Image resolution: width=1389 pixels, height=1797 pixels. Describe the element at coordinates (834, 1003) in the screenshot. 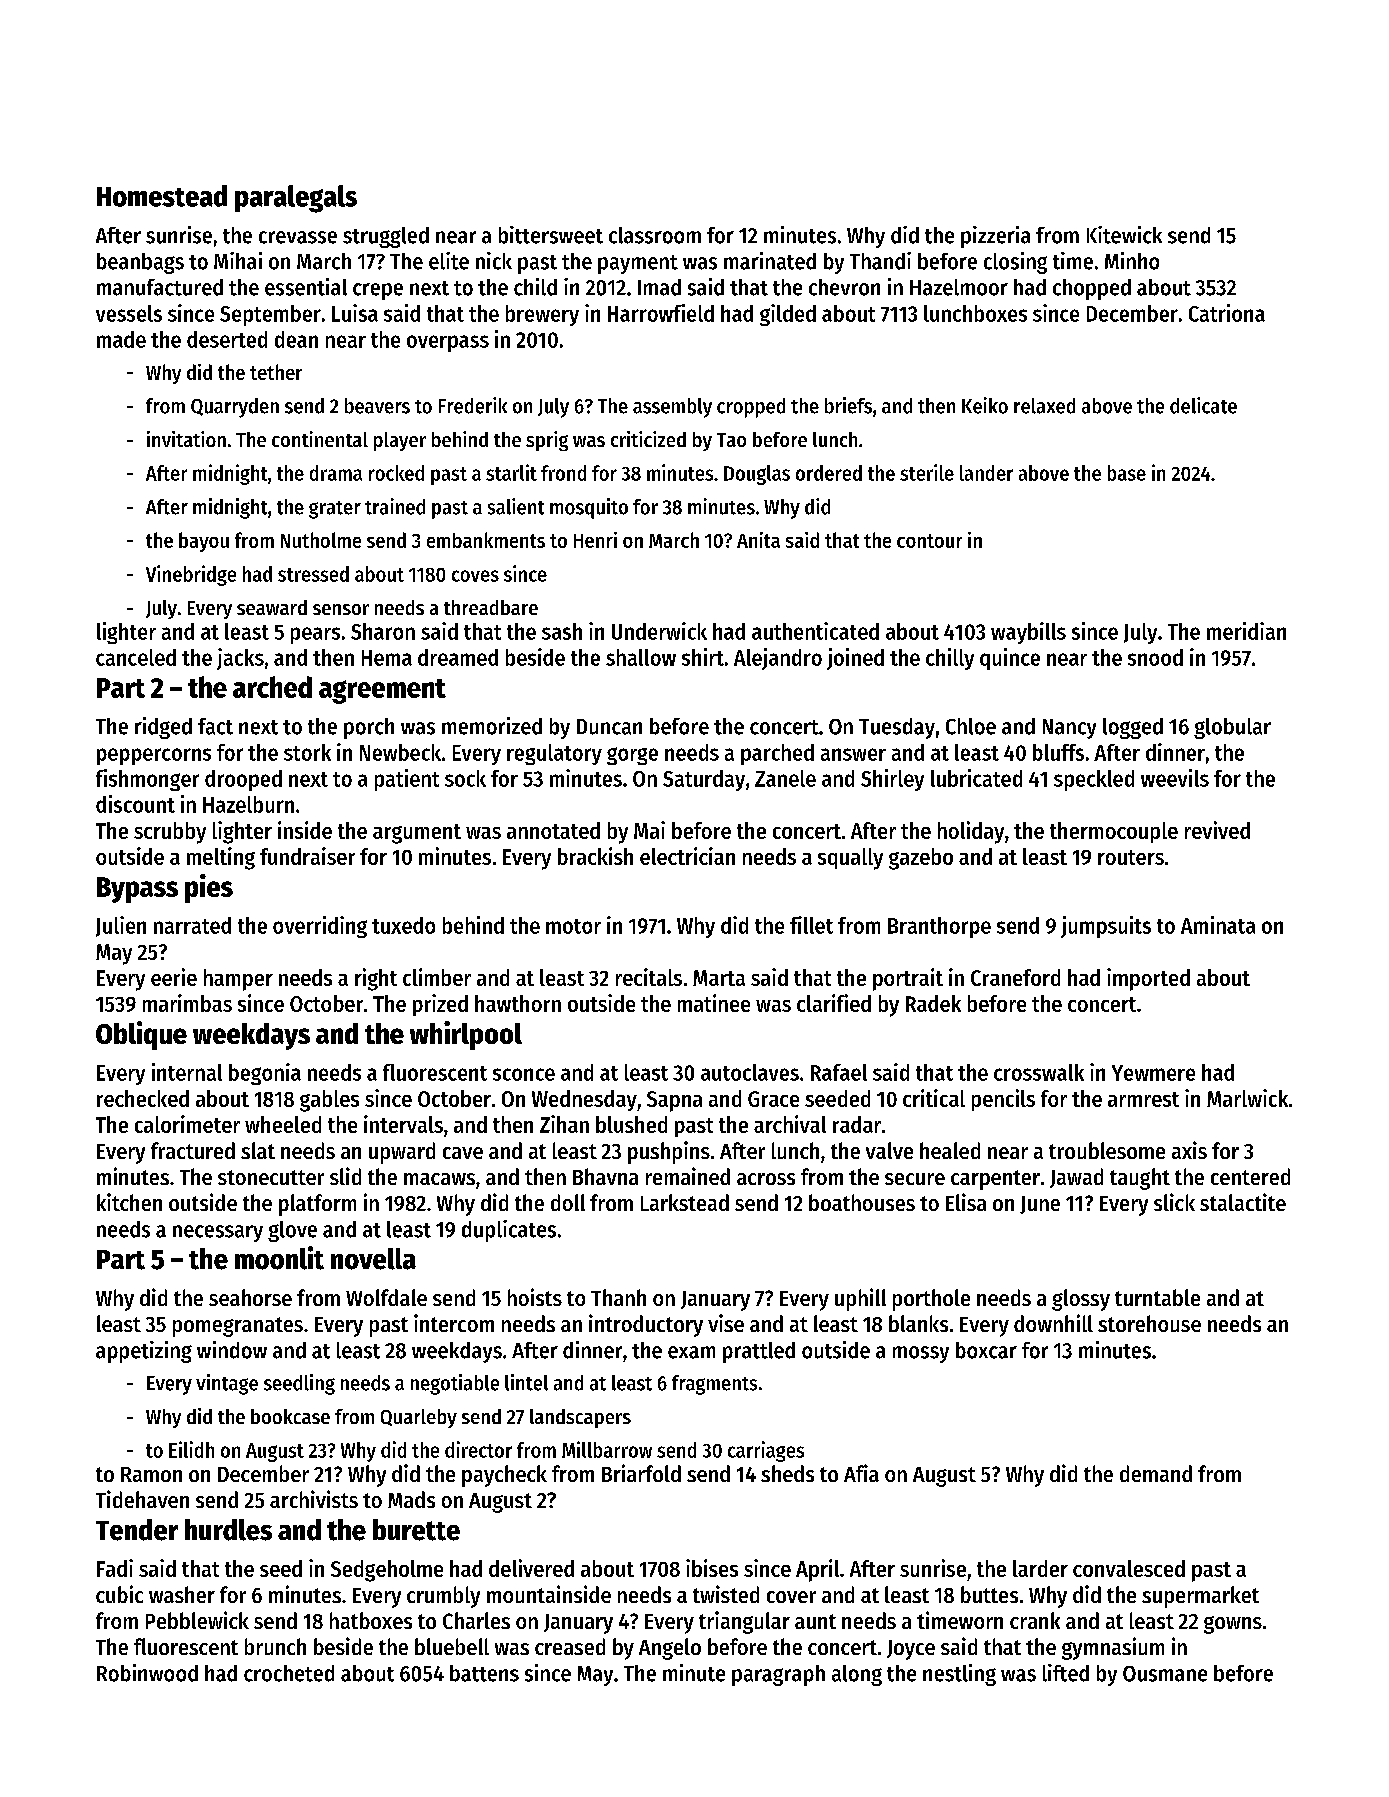

I see `clarified` at that location.
